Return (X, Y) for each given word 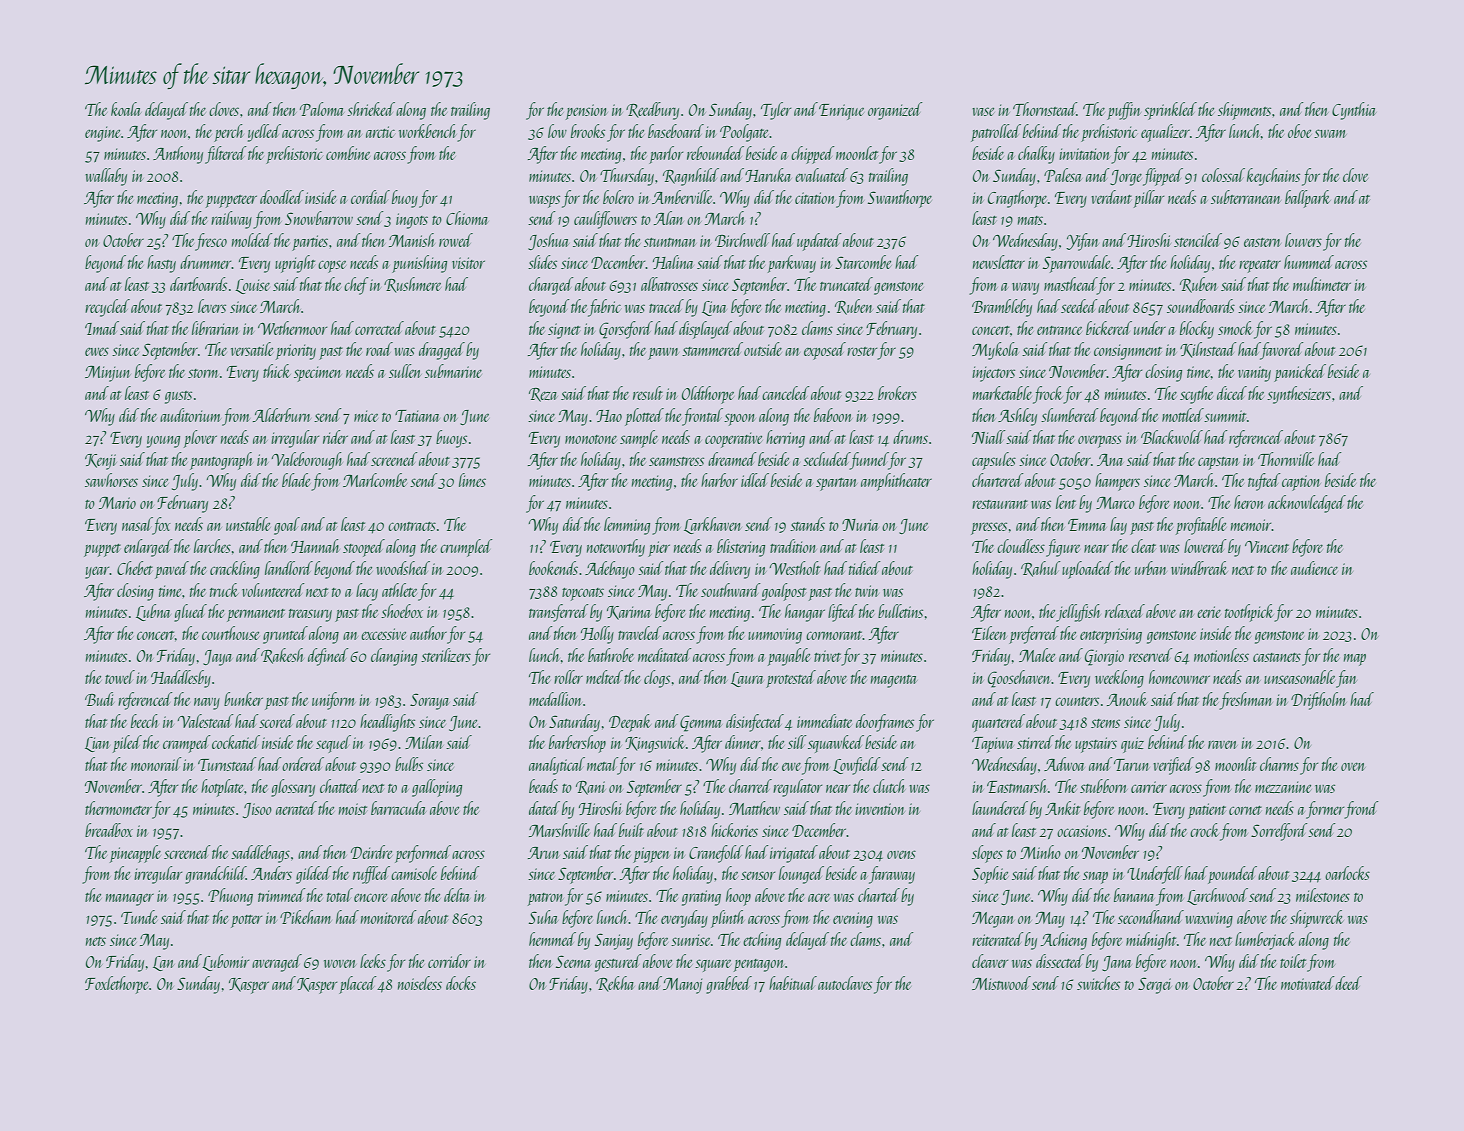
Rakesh (282, 656)
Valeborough (307, 461)
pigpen (651, 855)
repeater (1260, 266)
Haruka (768, 175)
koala (126, 109)
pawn (663, 354)
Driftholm (1319, 701)
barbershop (577, 744)
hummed (1309, 262)
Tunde (139, 917)
